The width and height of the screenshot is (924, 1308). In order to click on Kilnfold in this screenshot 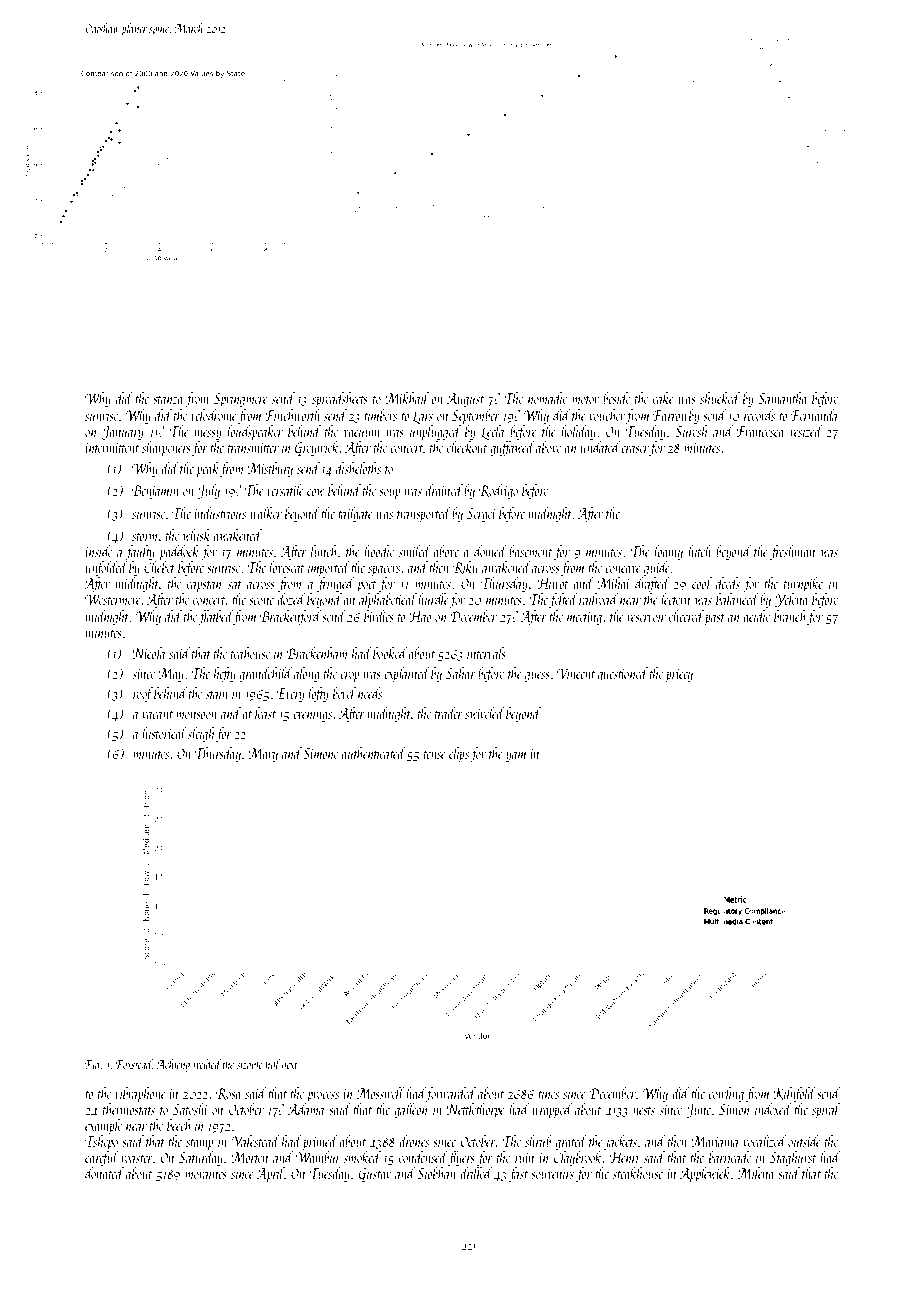, I will do `click(794, 1094)`.
